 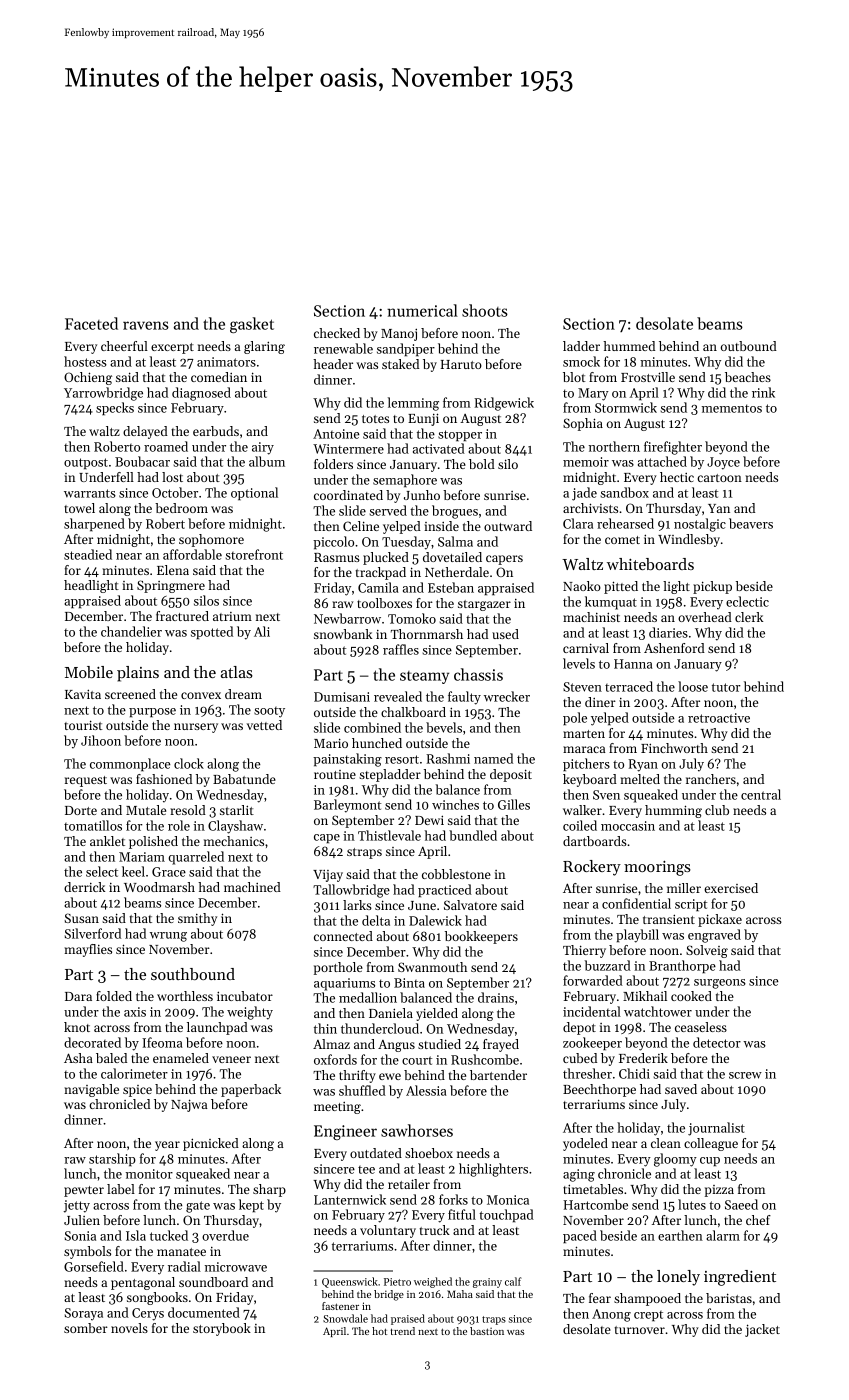 I want to click on Tomoko, so click(x=412, y=618).
